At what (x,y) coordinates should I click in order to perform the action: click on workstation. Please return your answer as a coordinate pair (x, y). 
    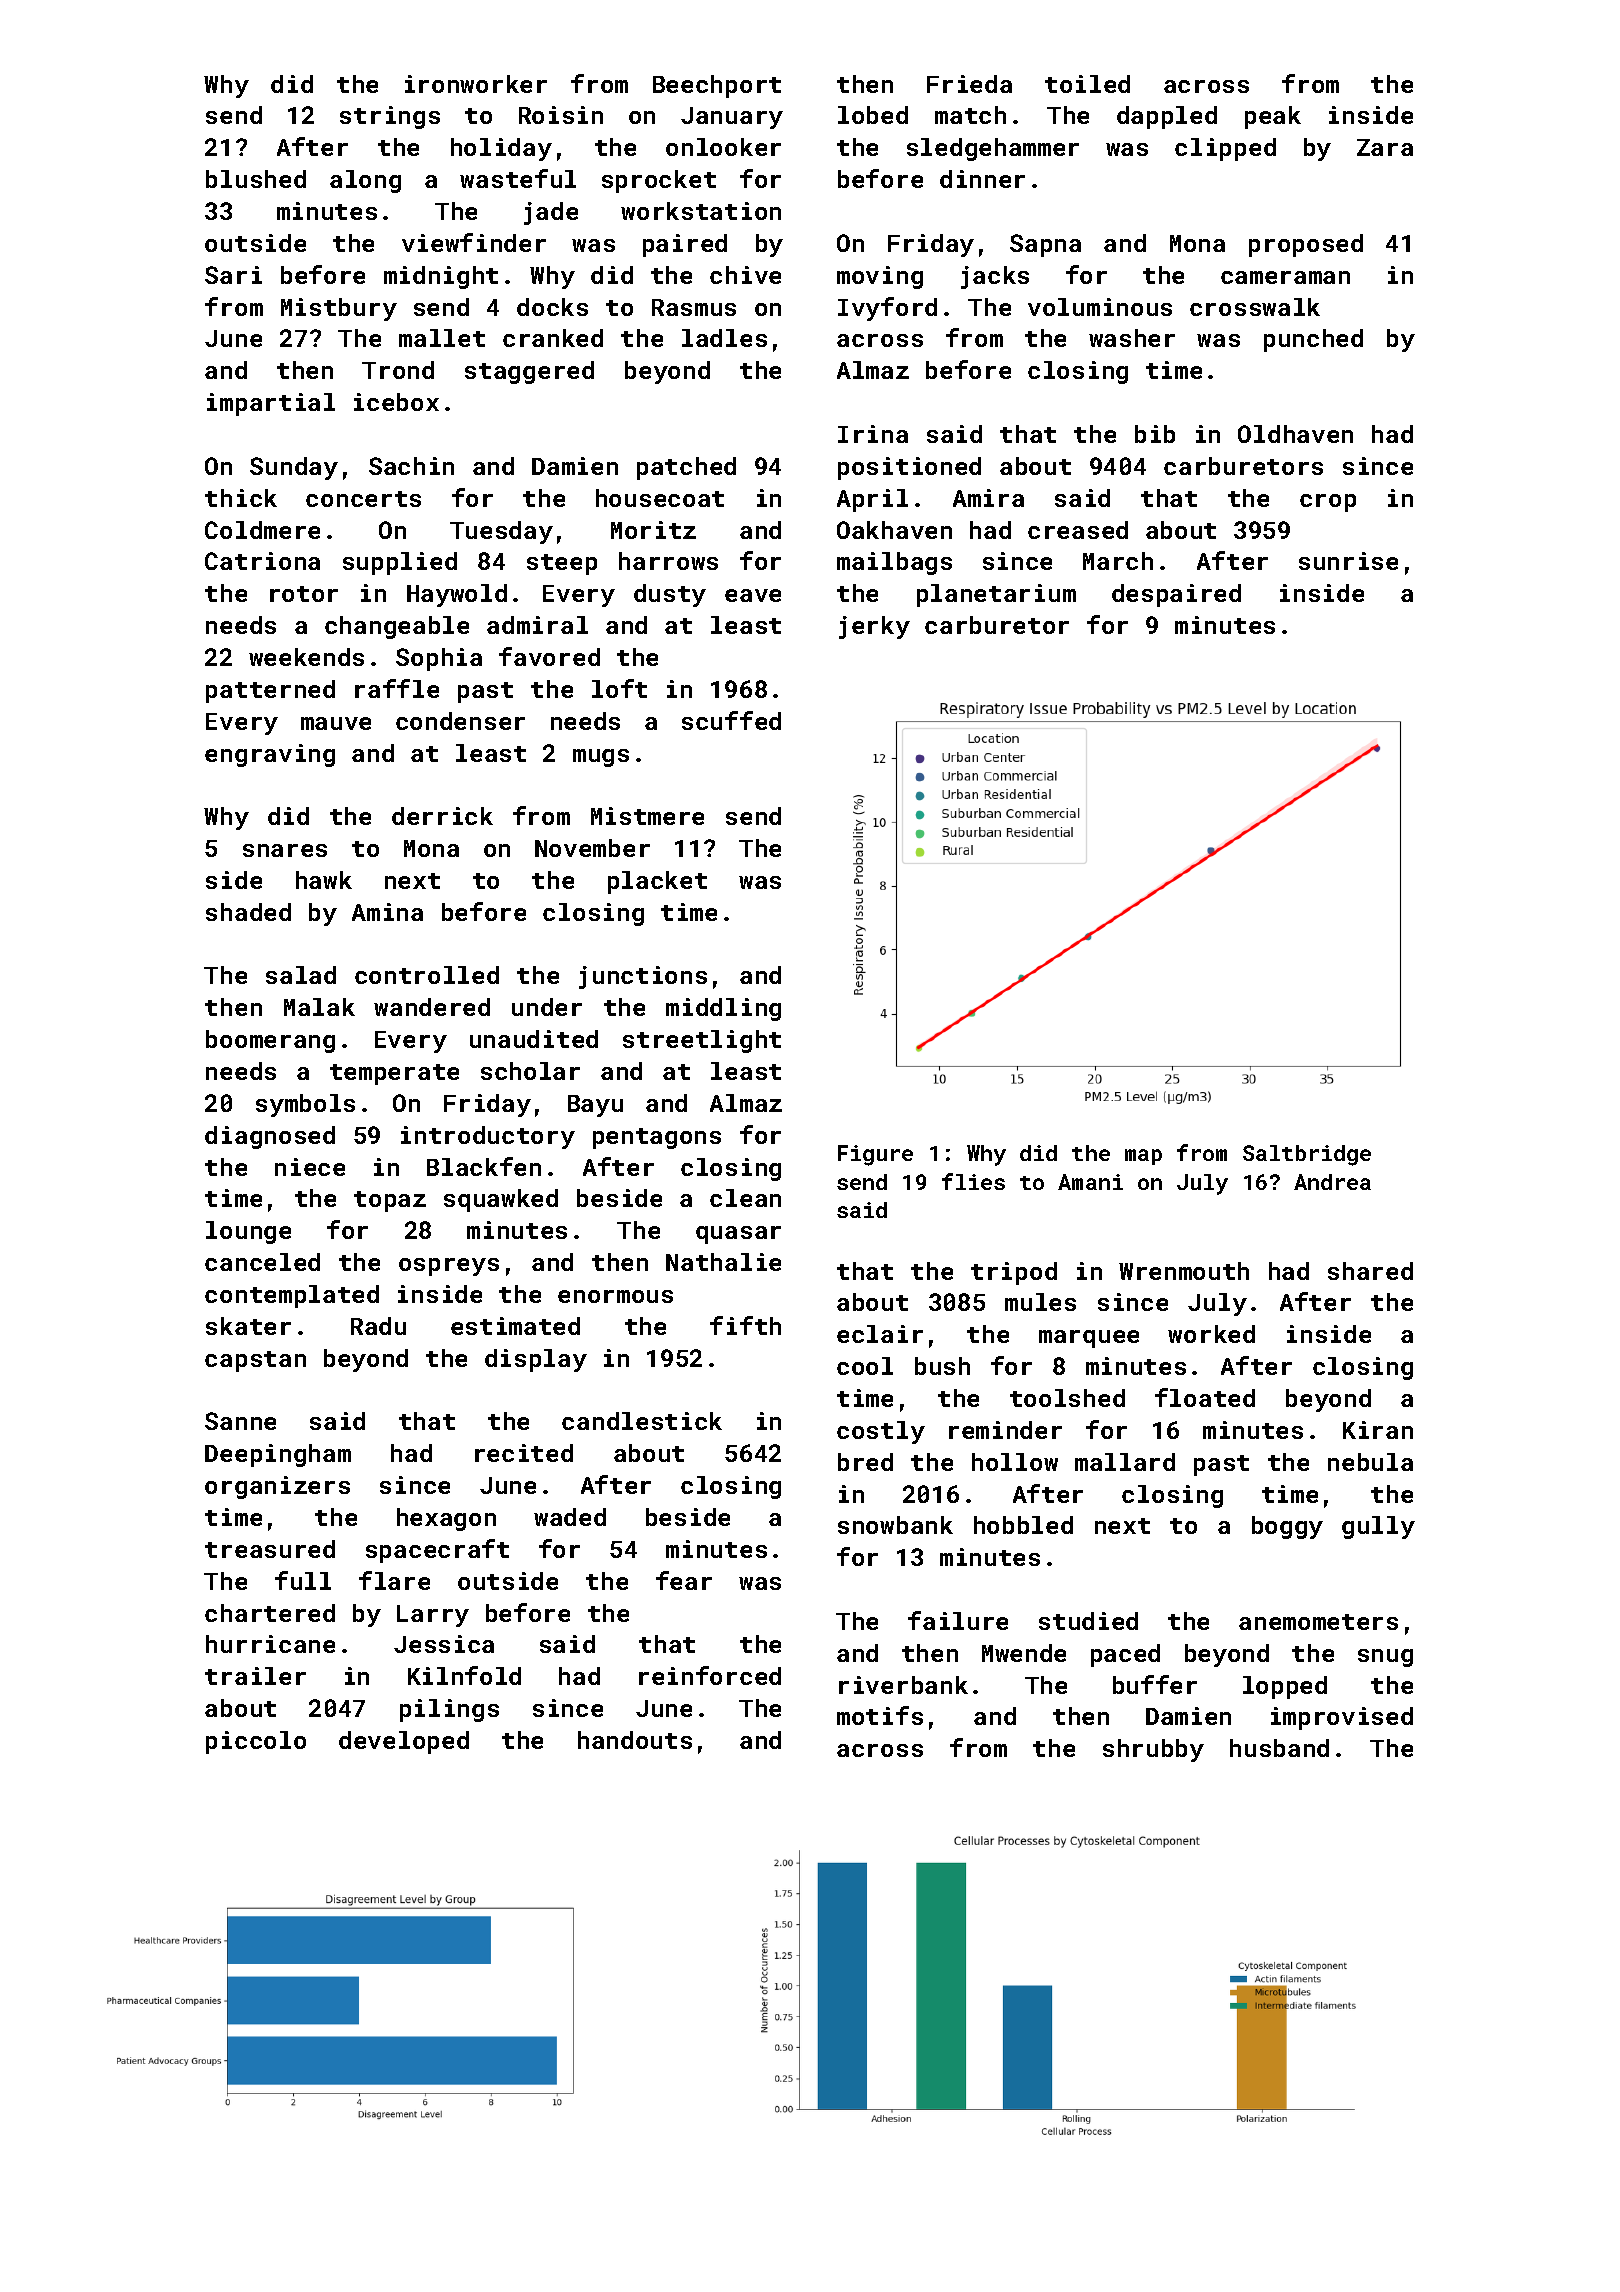
    Looking at the image, I should click on (701, 211).
